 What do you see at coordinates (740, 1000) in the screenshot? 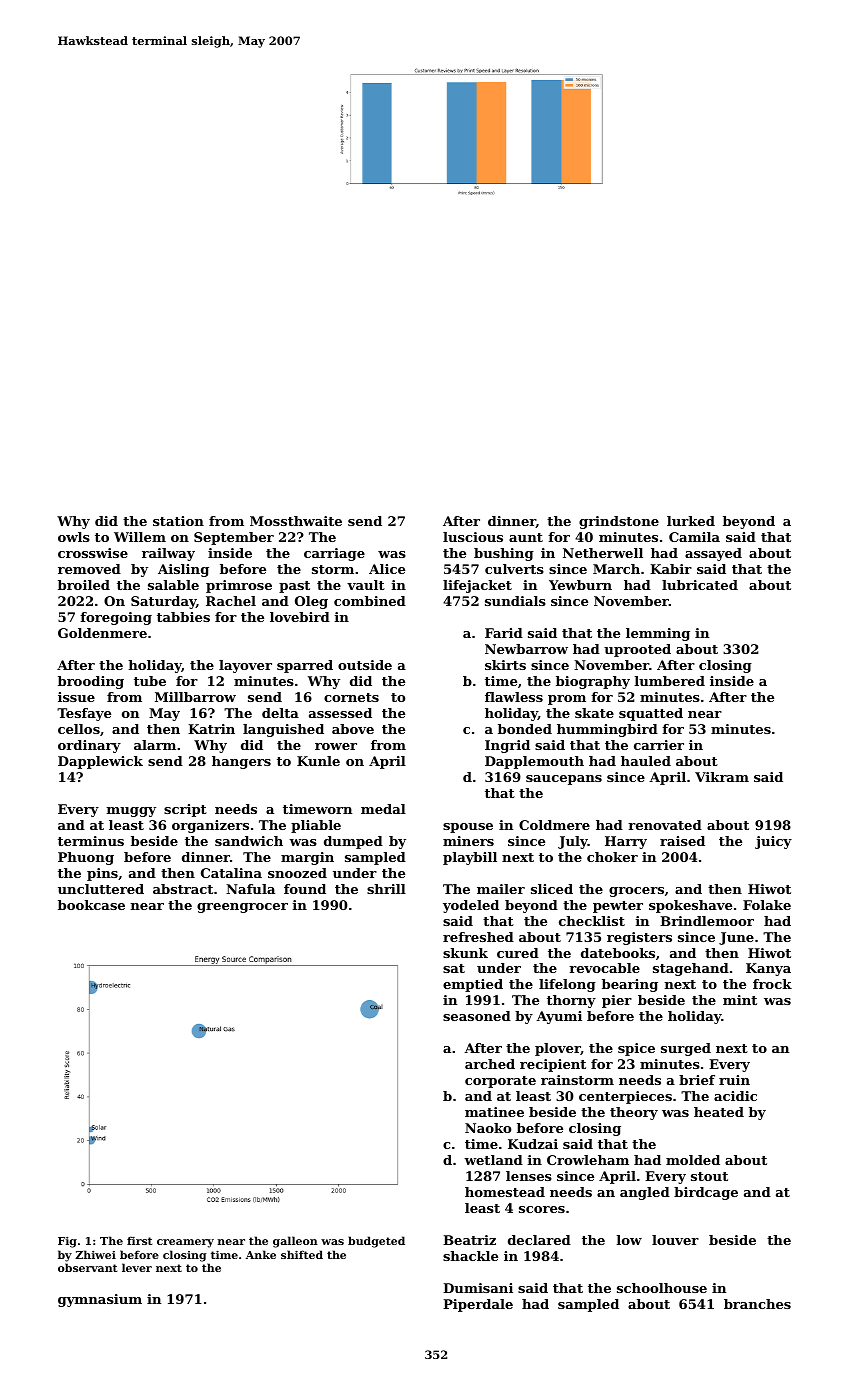
I see `mint` at bounding box center [740, 1000].
